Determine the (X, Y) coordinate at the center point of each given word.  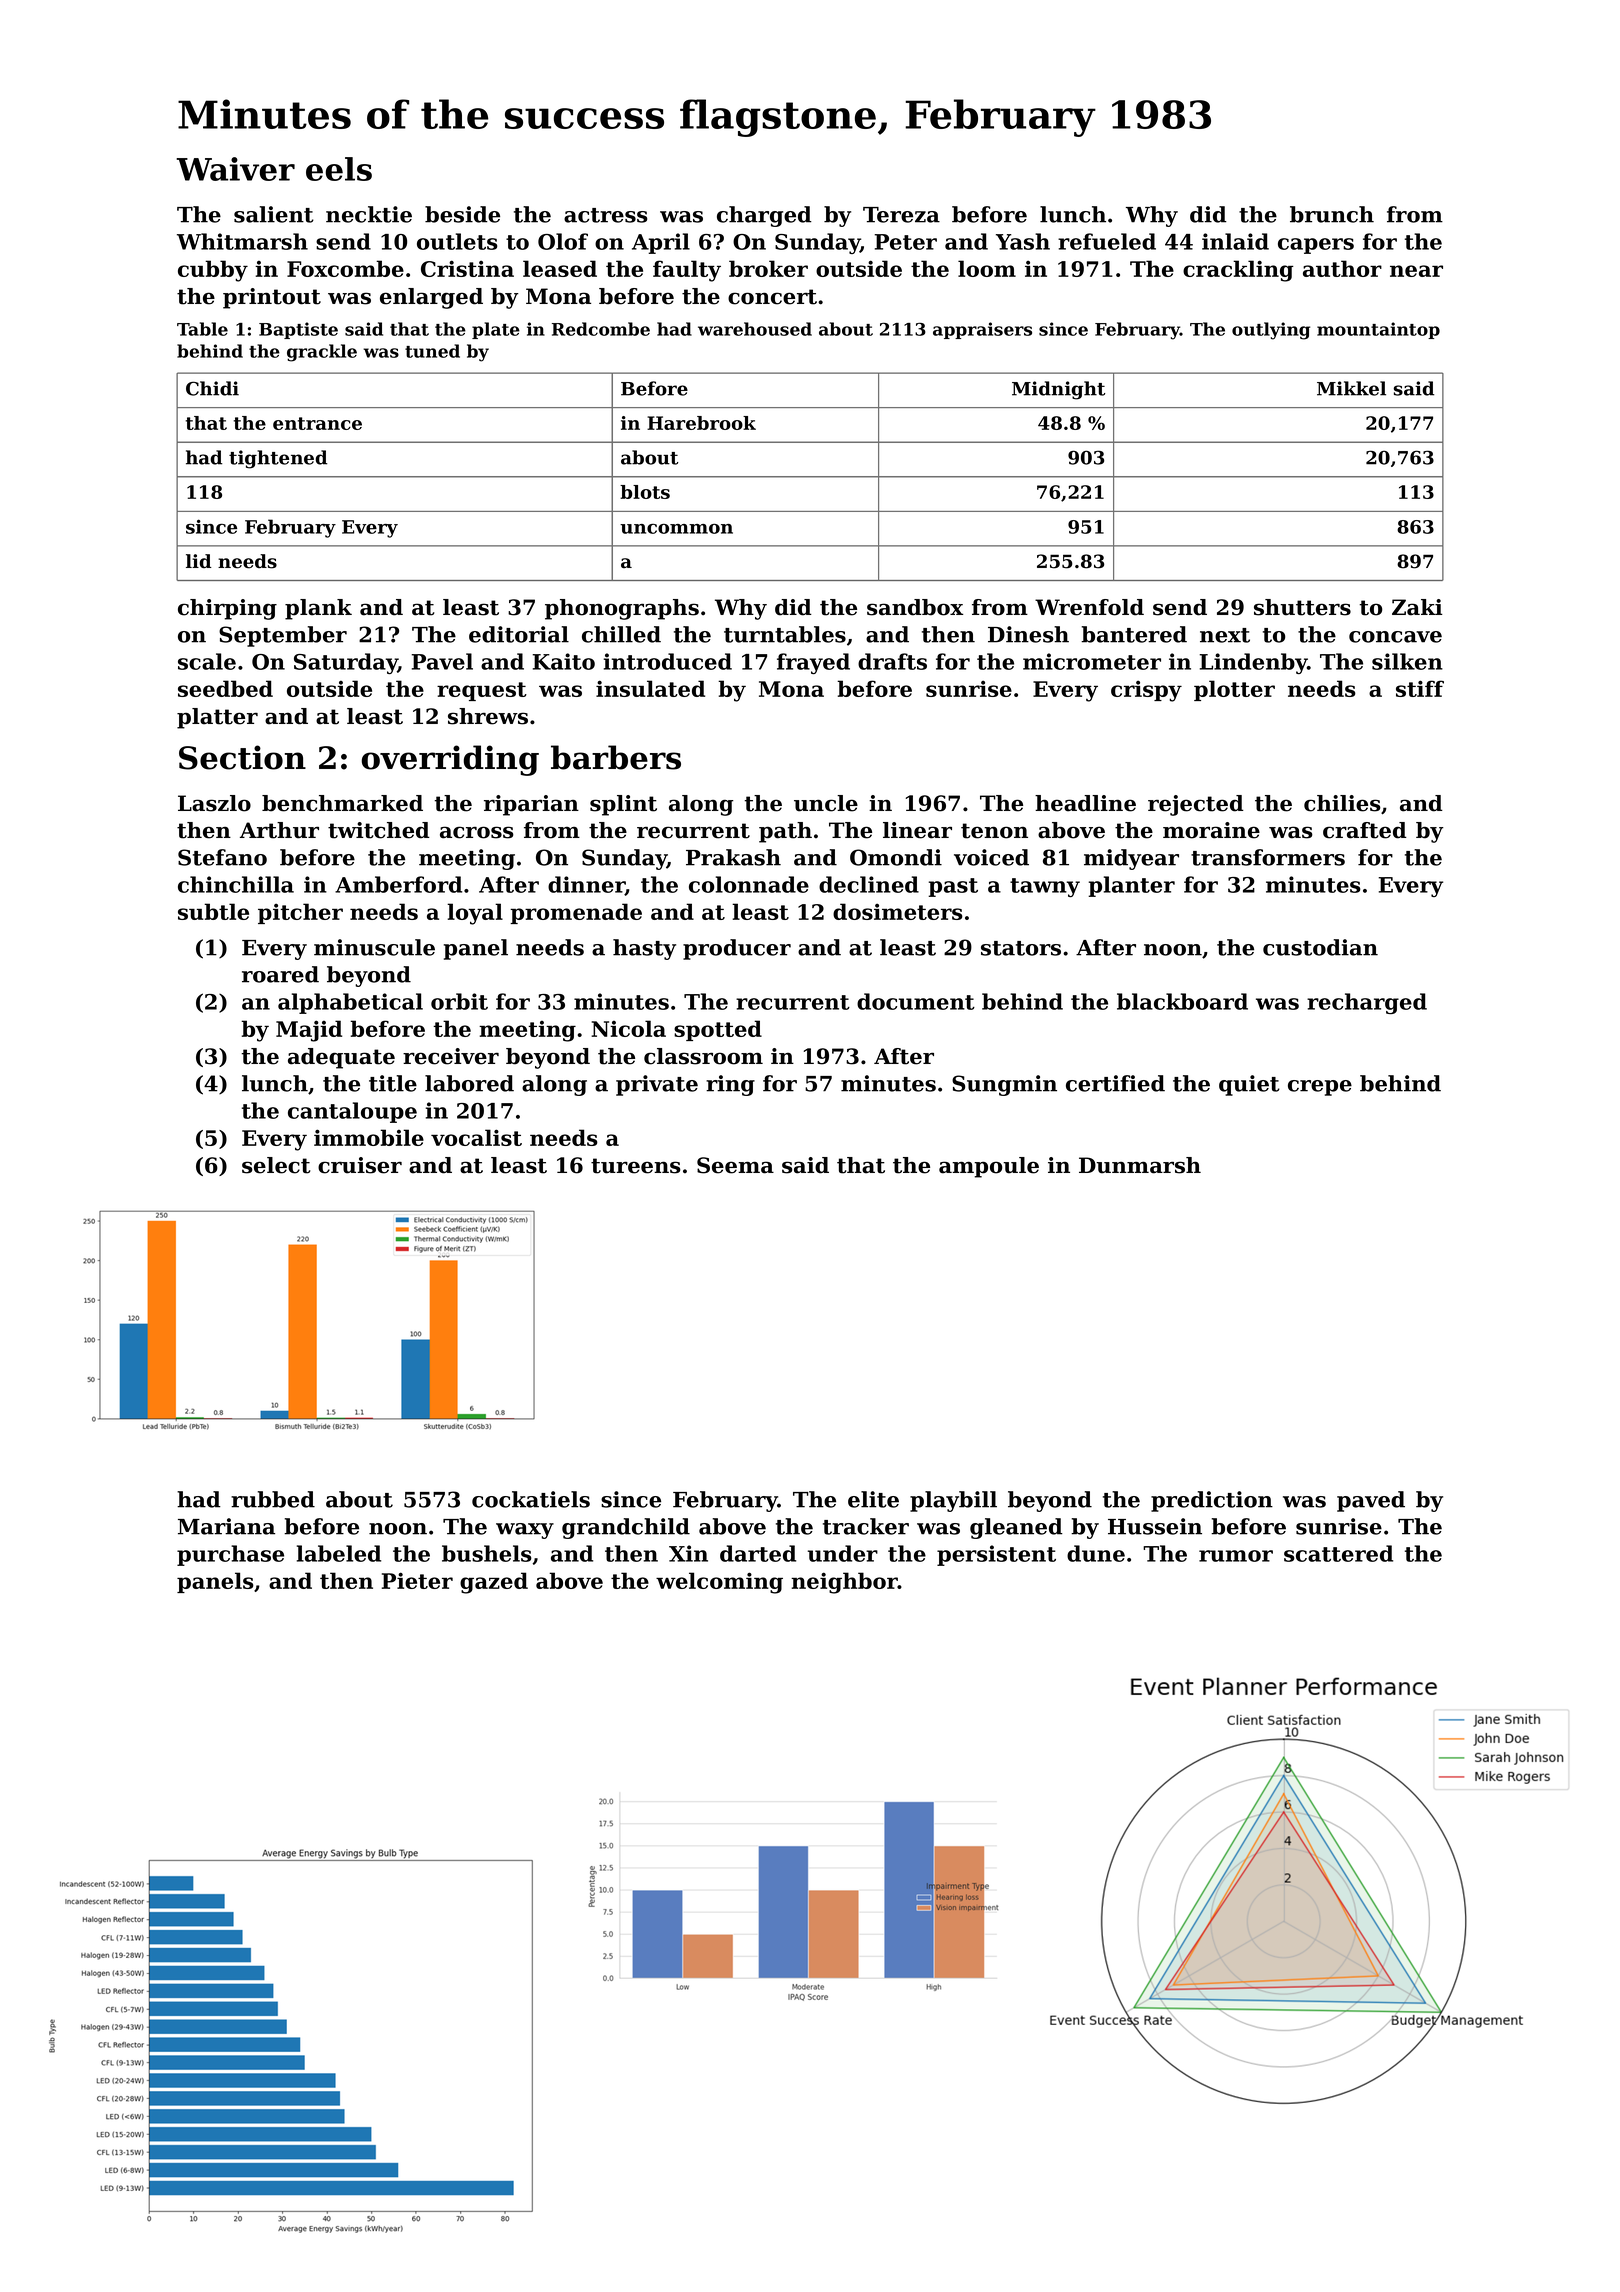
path (785, 832)
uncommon (676, 529)
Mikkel (1351, 388)
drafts (892, 661)
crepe (1320, 1088)
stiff (1420, 688)
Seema (735, 1165)
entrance (317, 423)
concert (772, 297)
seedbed (225, 688)
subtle (213, 911)
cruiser (360, 1165)
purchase (230, 1555)
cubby (213, 271)
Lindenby (1254, 663)
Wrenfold (1089, 607)
